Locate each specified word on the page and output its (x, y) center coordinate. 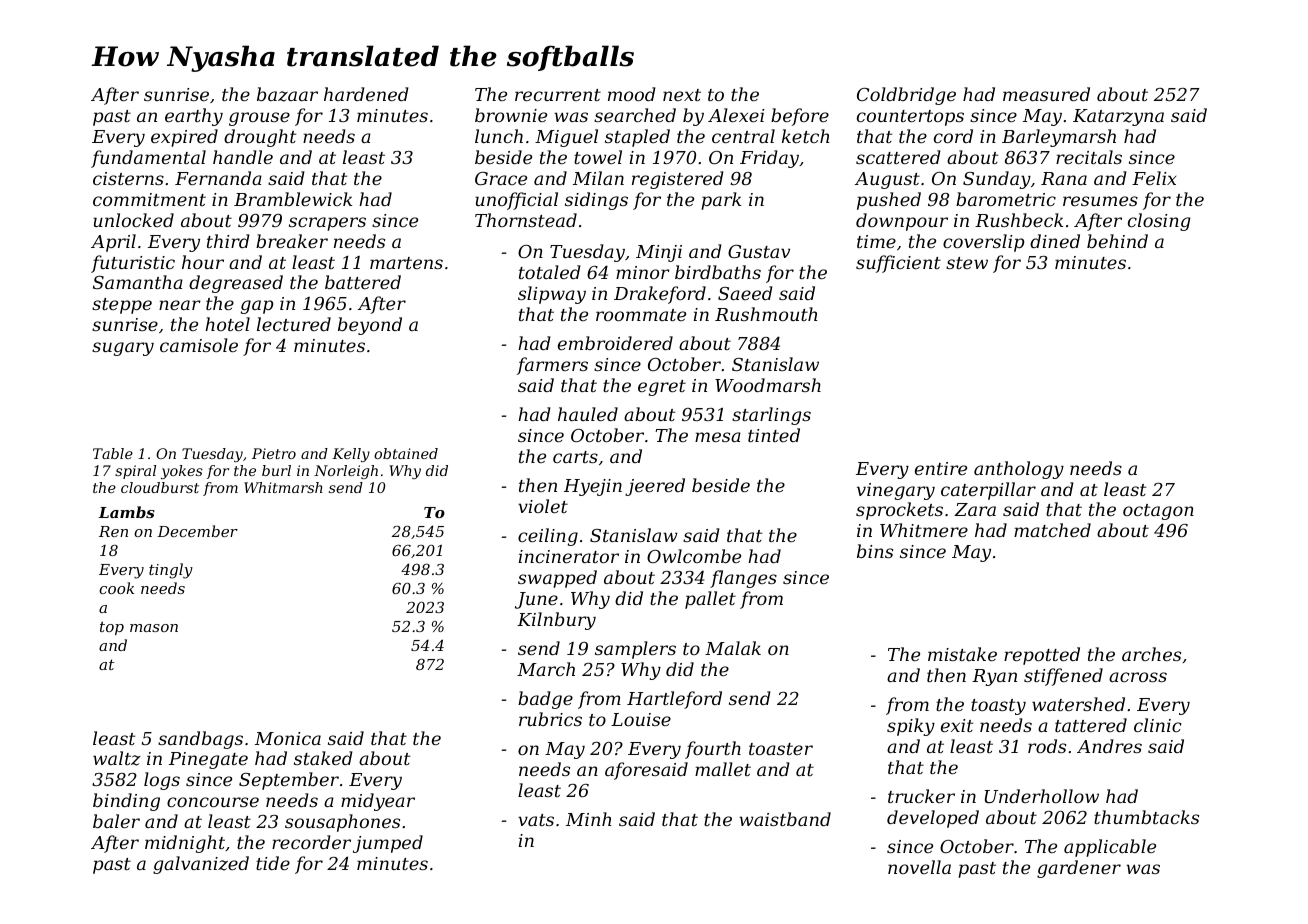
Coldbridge (906, 96)
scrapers (327, 224)
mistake (962, 654)
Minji (659, 253)
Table (113, 453)
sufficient (898, 264)
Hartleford (674, 700)
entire (941, 468)
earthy (194, 117)
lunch (499, 136)
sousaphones (342, 823)
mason (154, 628)
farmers (552, 366)
